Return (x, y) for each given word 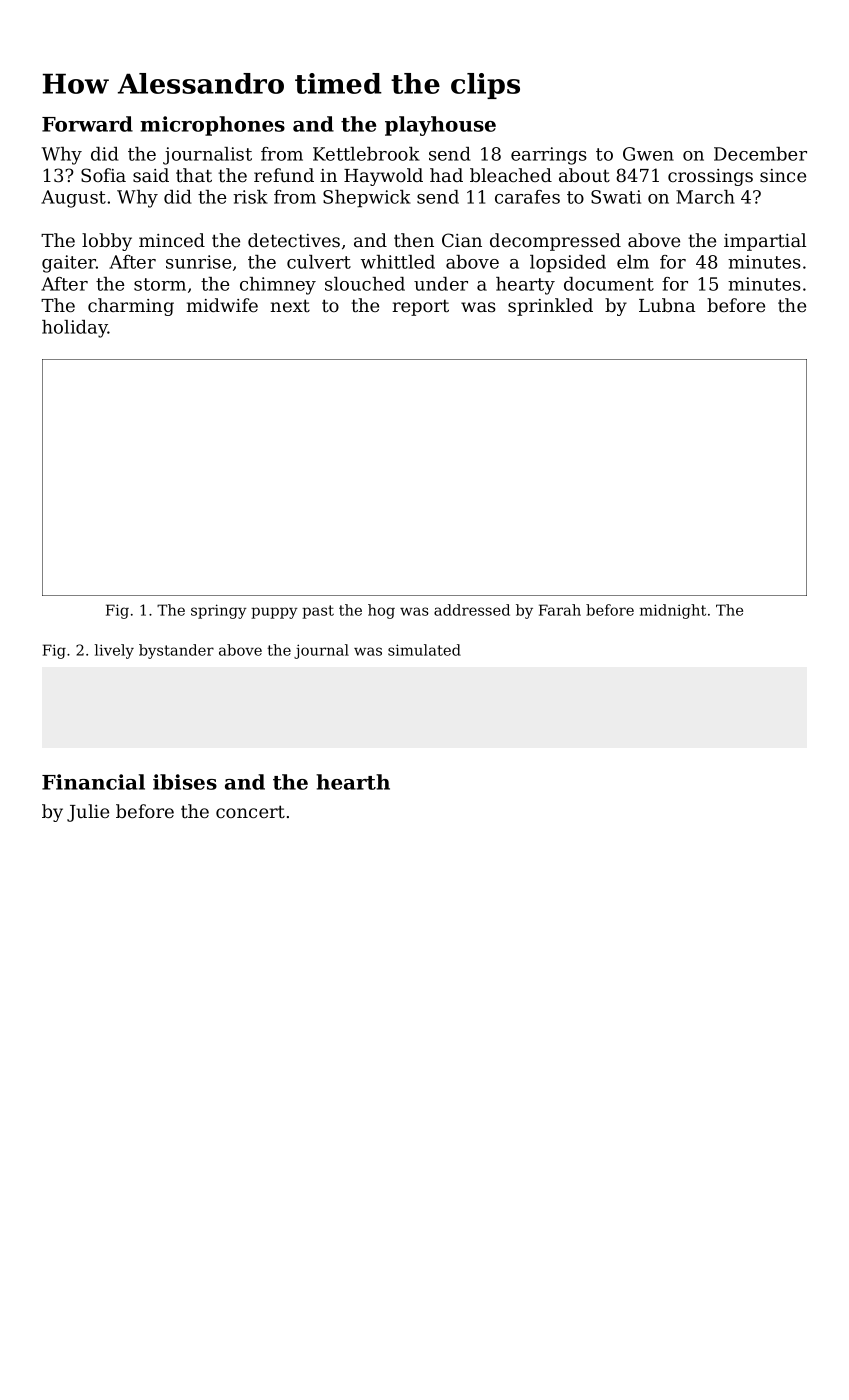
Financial (93, 782)
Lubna (667, 305)
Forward (87, 124)
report (421, 307)
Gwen (648, 154)
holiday (75, 329)
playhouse (440, 126)
